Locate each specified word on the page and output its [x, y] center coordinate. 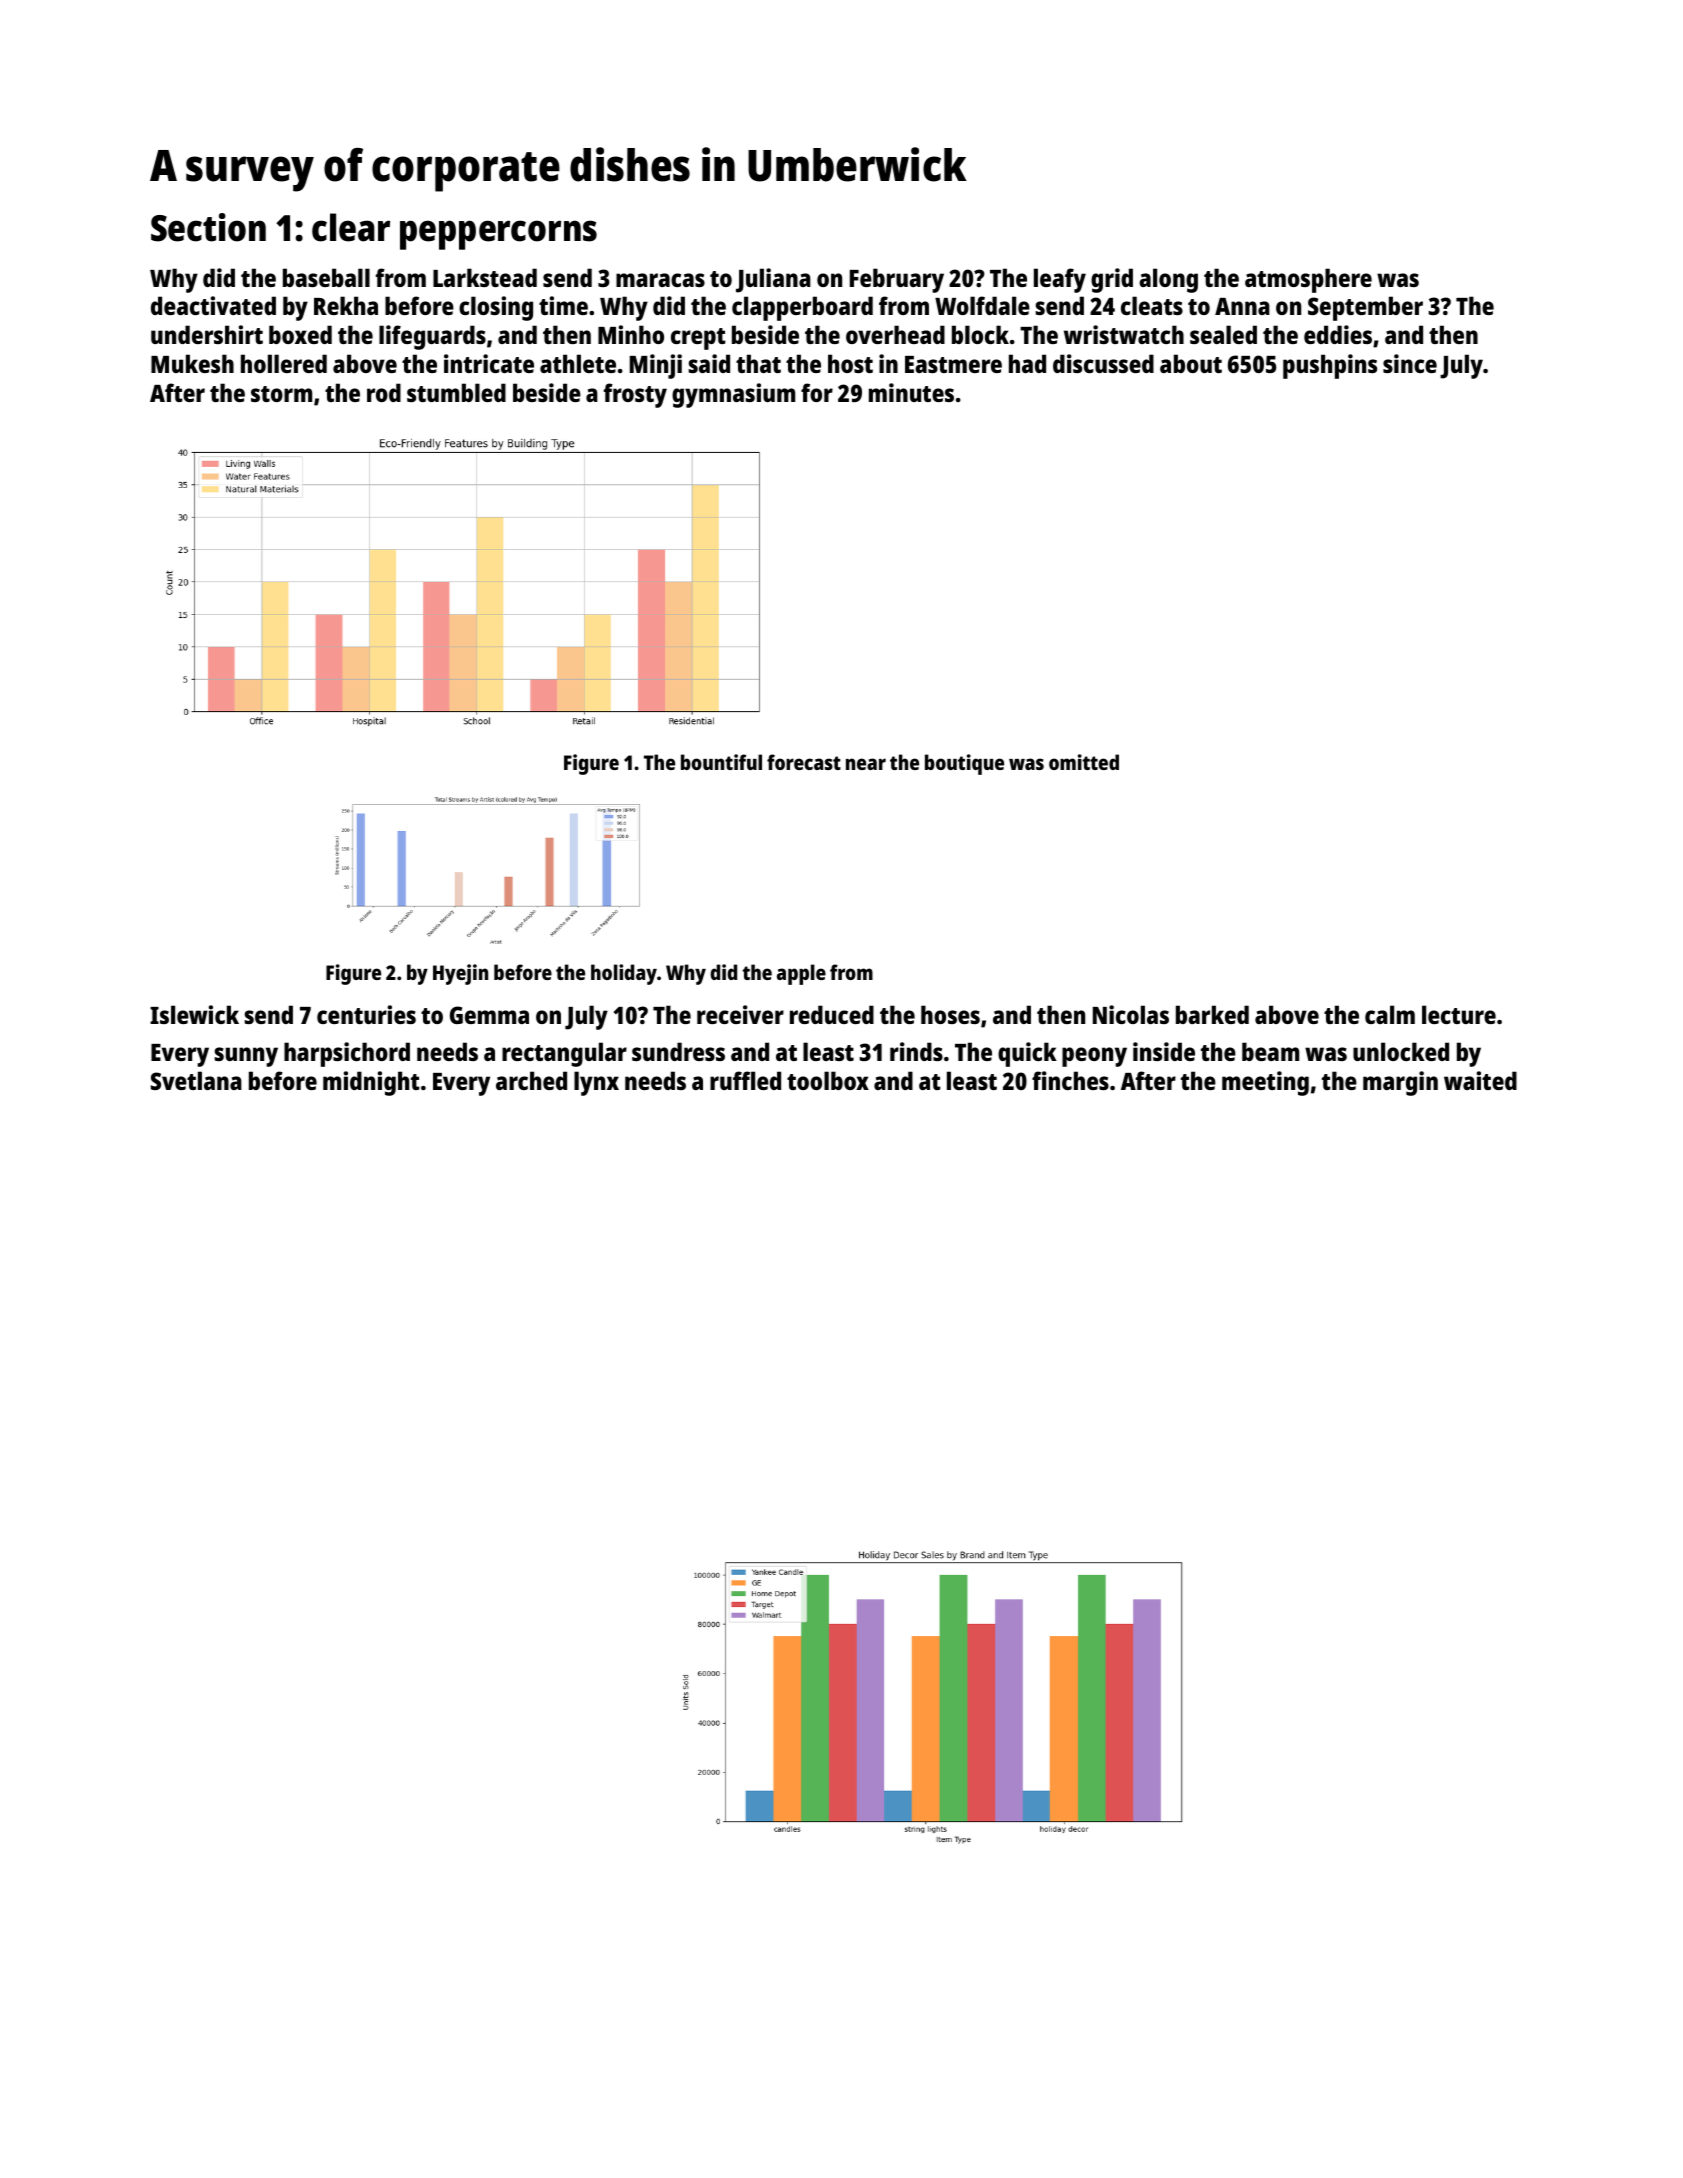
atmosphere [1308, 280]
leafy [1060, 280]
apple [801, 974]
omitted [1084, 762]
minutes [911, 392]
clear [351, 227]
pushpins [1330, 366]
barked [1212, 1014]
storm [281, 394]
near [866, 764]
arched [531, 1080]
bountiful [721, 762]
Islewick [194, 1014]
